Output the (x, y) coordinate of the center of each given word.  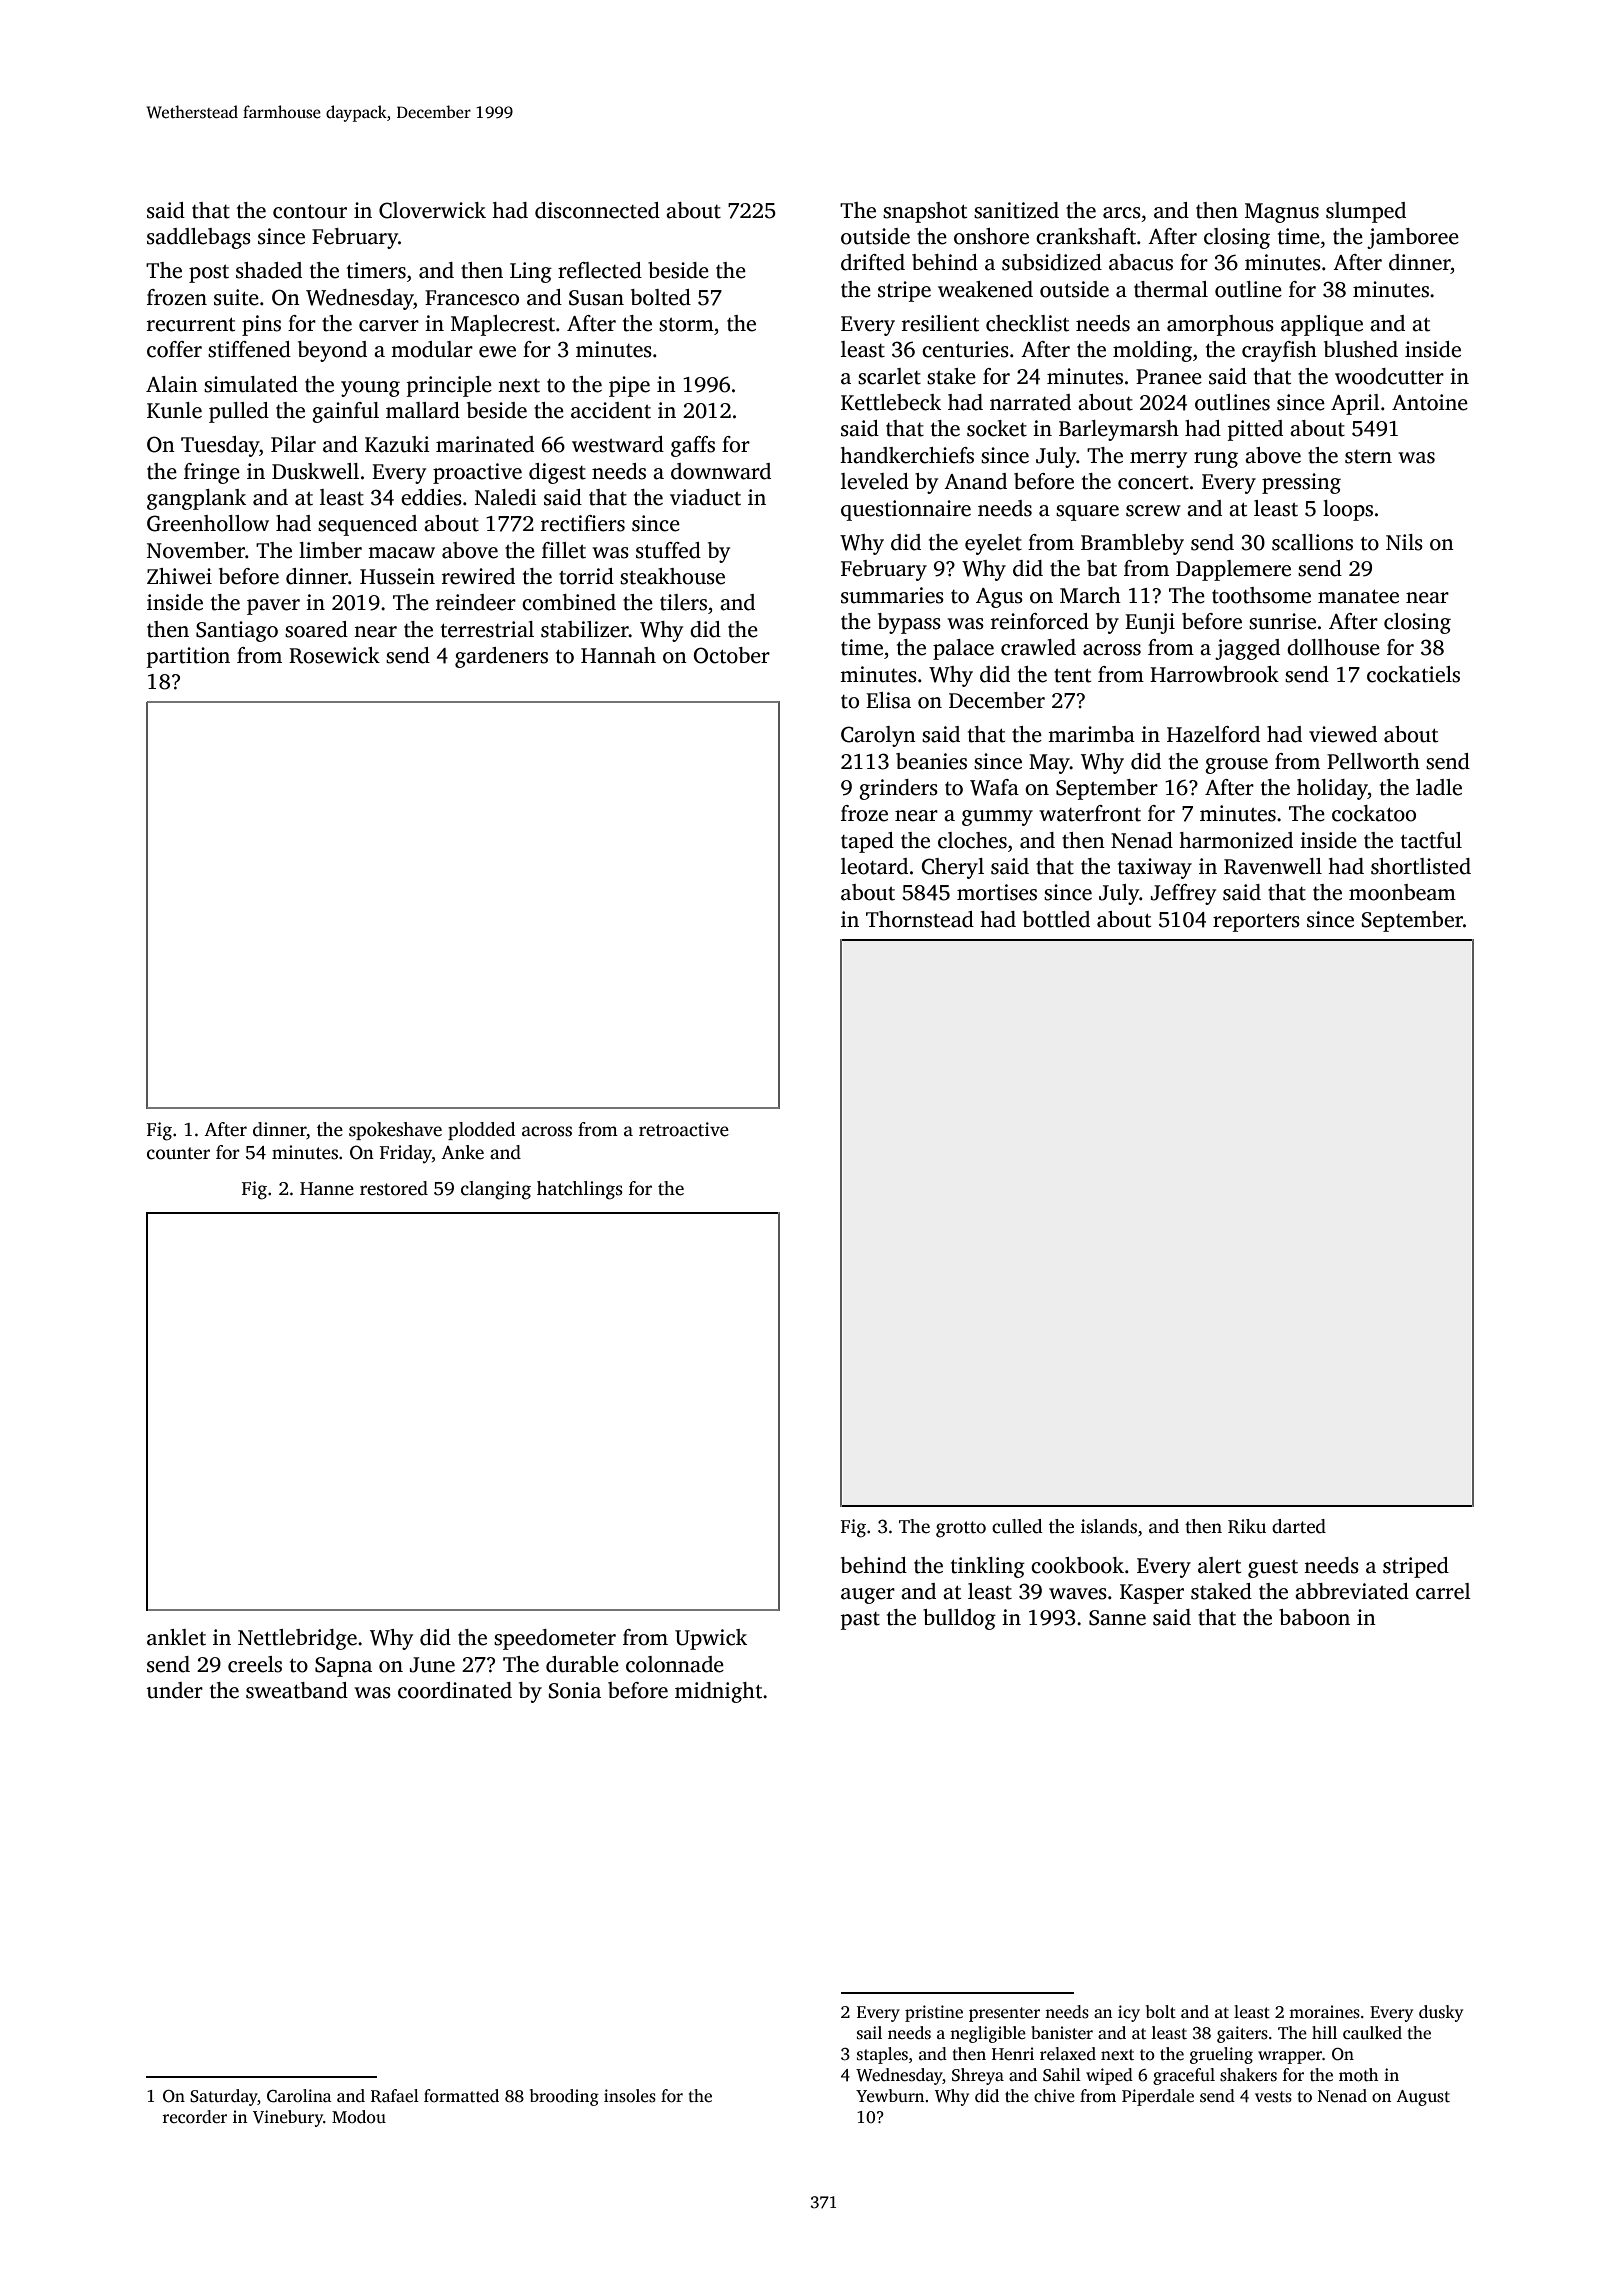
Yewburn (890, 2095)
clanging (496, 1190)
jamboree (1413, 238)
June (432, 1665)
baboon (1314, 1617)
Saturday (224, 2097)
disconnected (597, 210)
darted (1299, 1526)
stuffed (668, 550)
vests (1273, 2097)
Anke (462, 1152)
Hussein (397, 576)
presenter (1004, 2014)
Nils (1404, 542)
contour (310, 212)
